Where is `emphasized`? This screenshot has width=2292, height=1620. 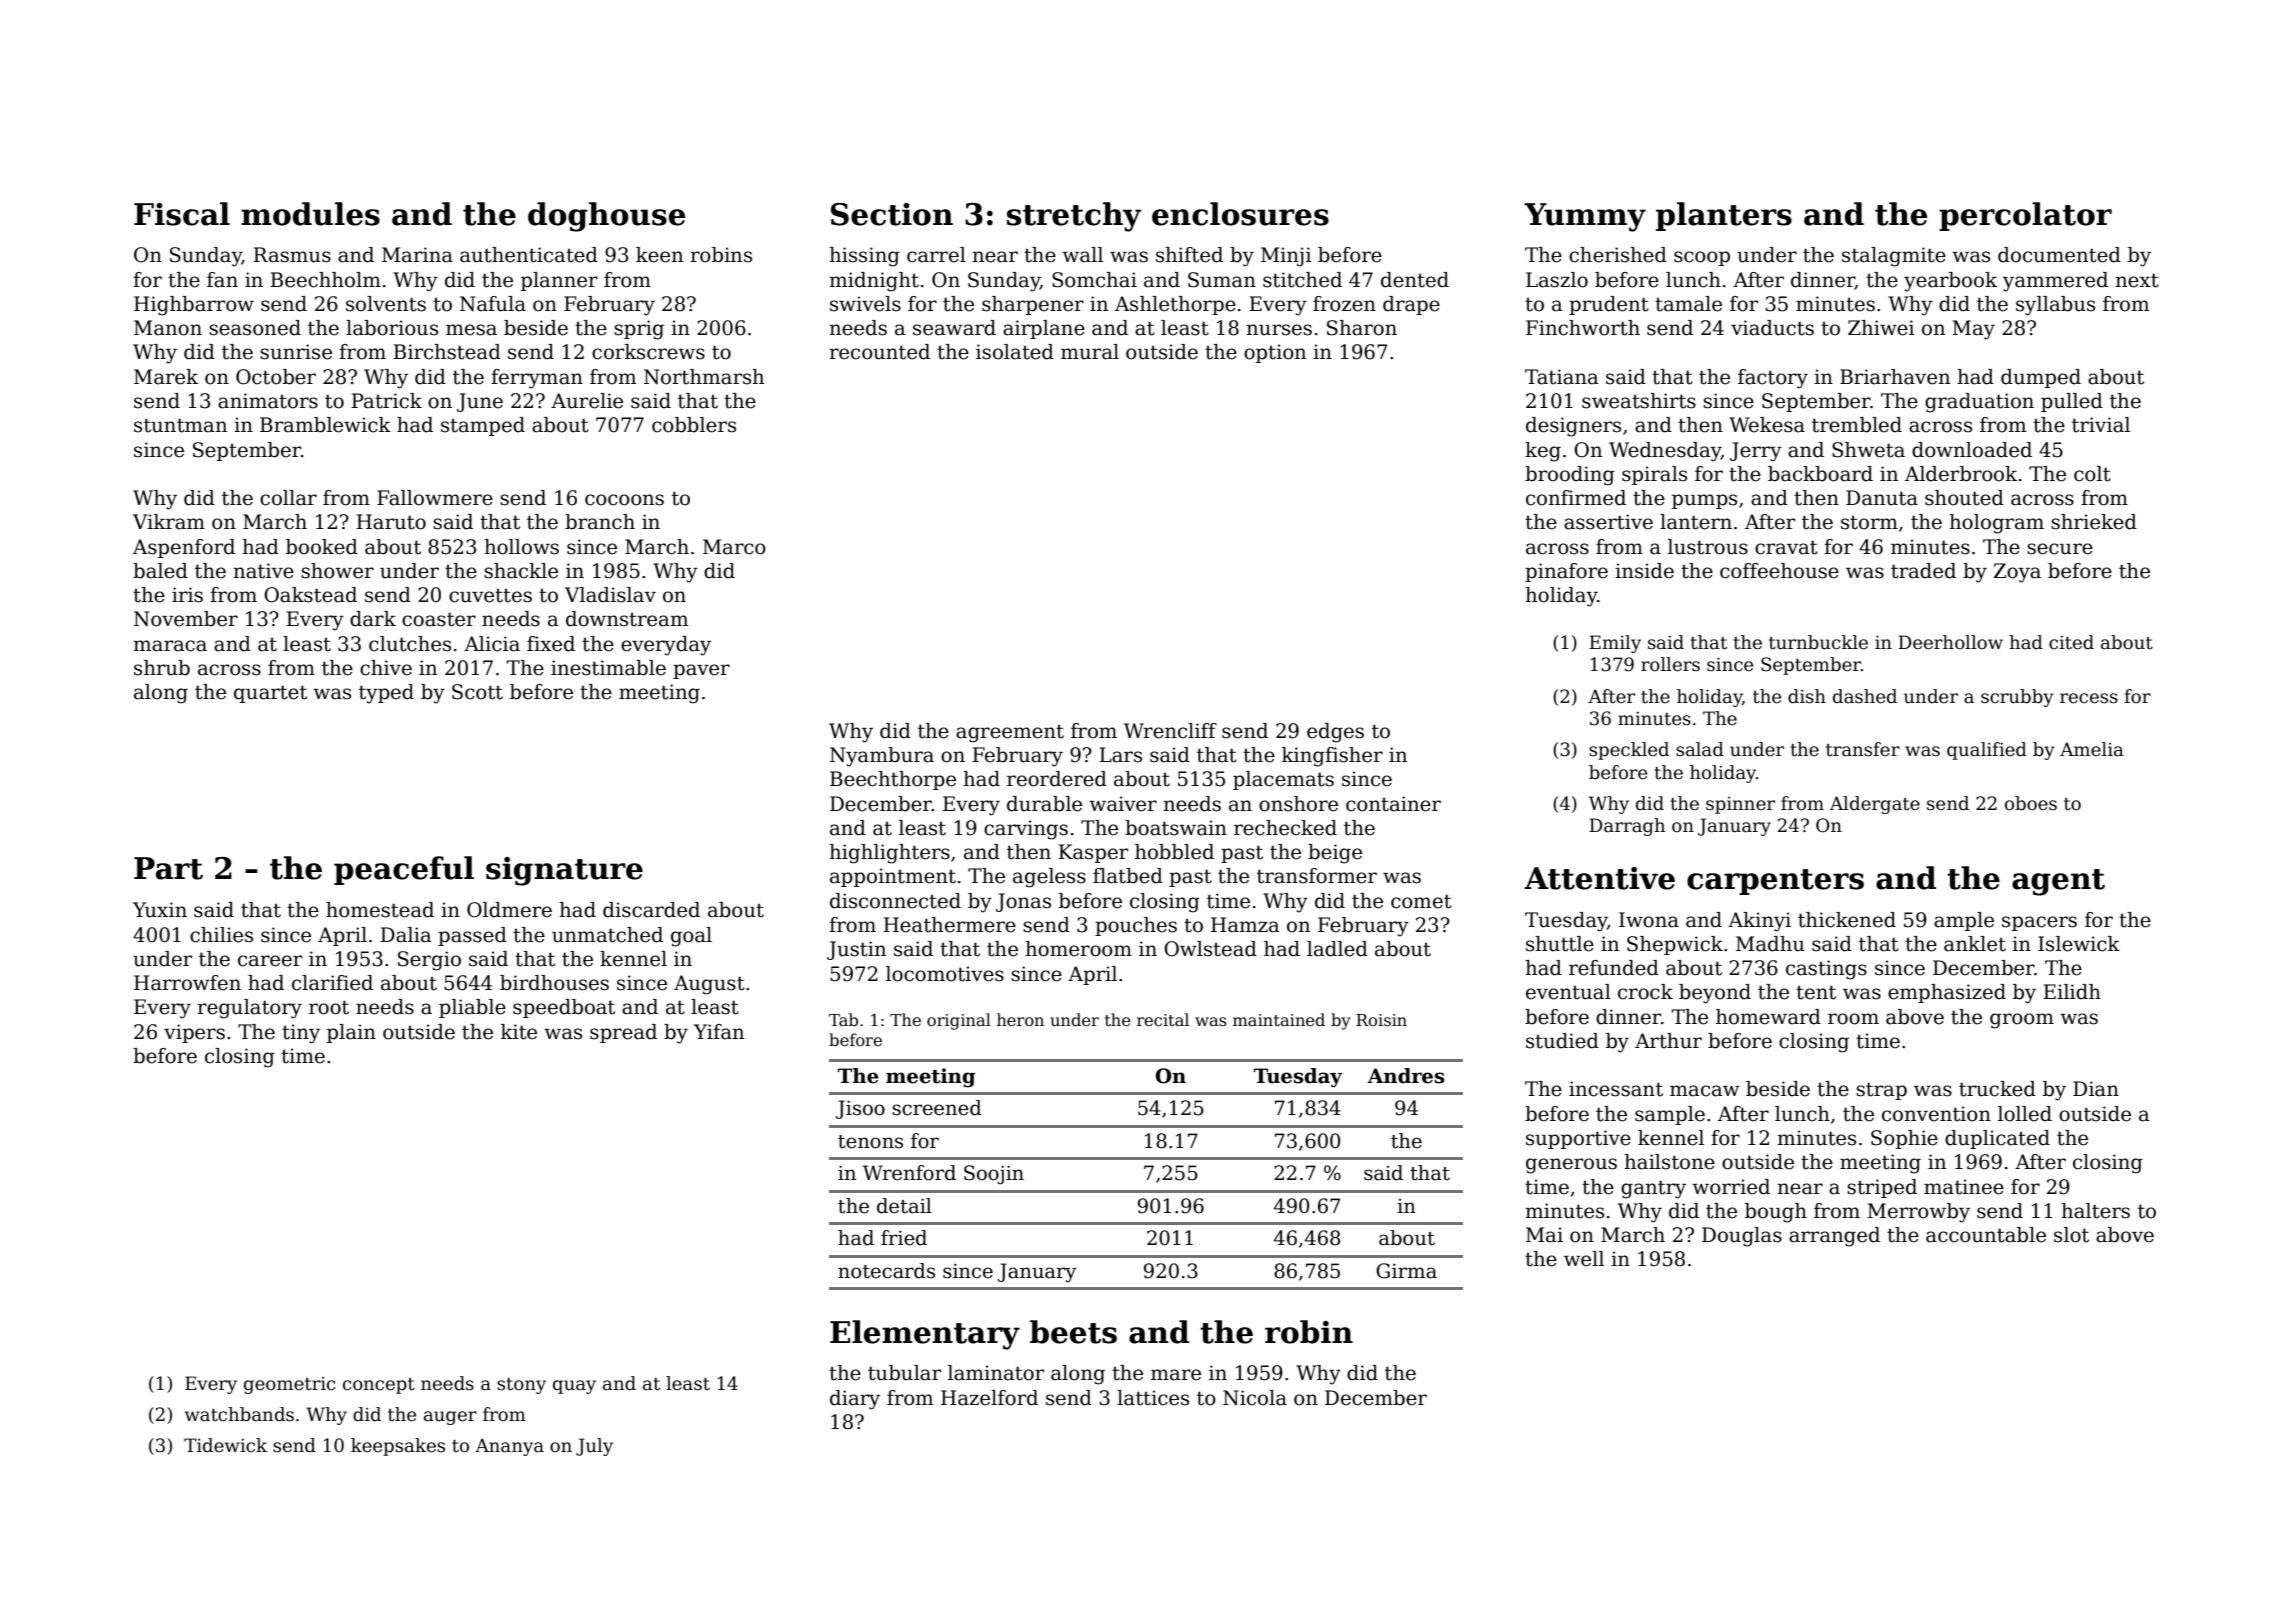
emphasized is located at coordinates (1947, 993).
